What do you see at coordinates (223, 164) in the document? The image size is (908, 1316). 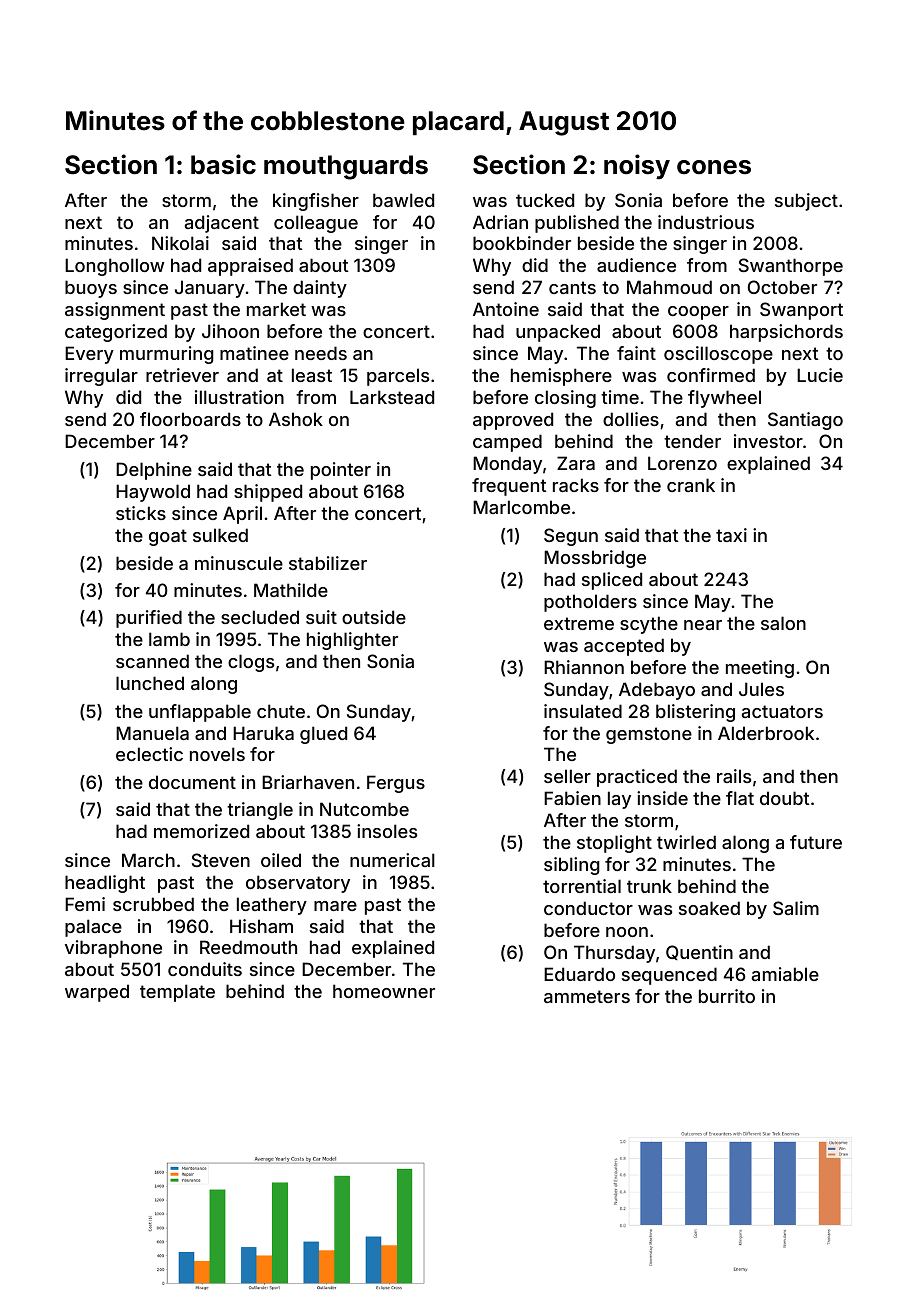 I see `basic` at bounding box center [223, 164].
